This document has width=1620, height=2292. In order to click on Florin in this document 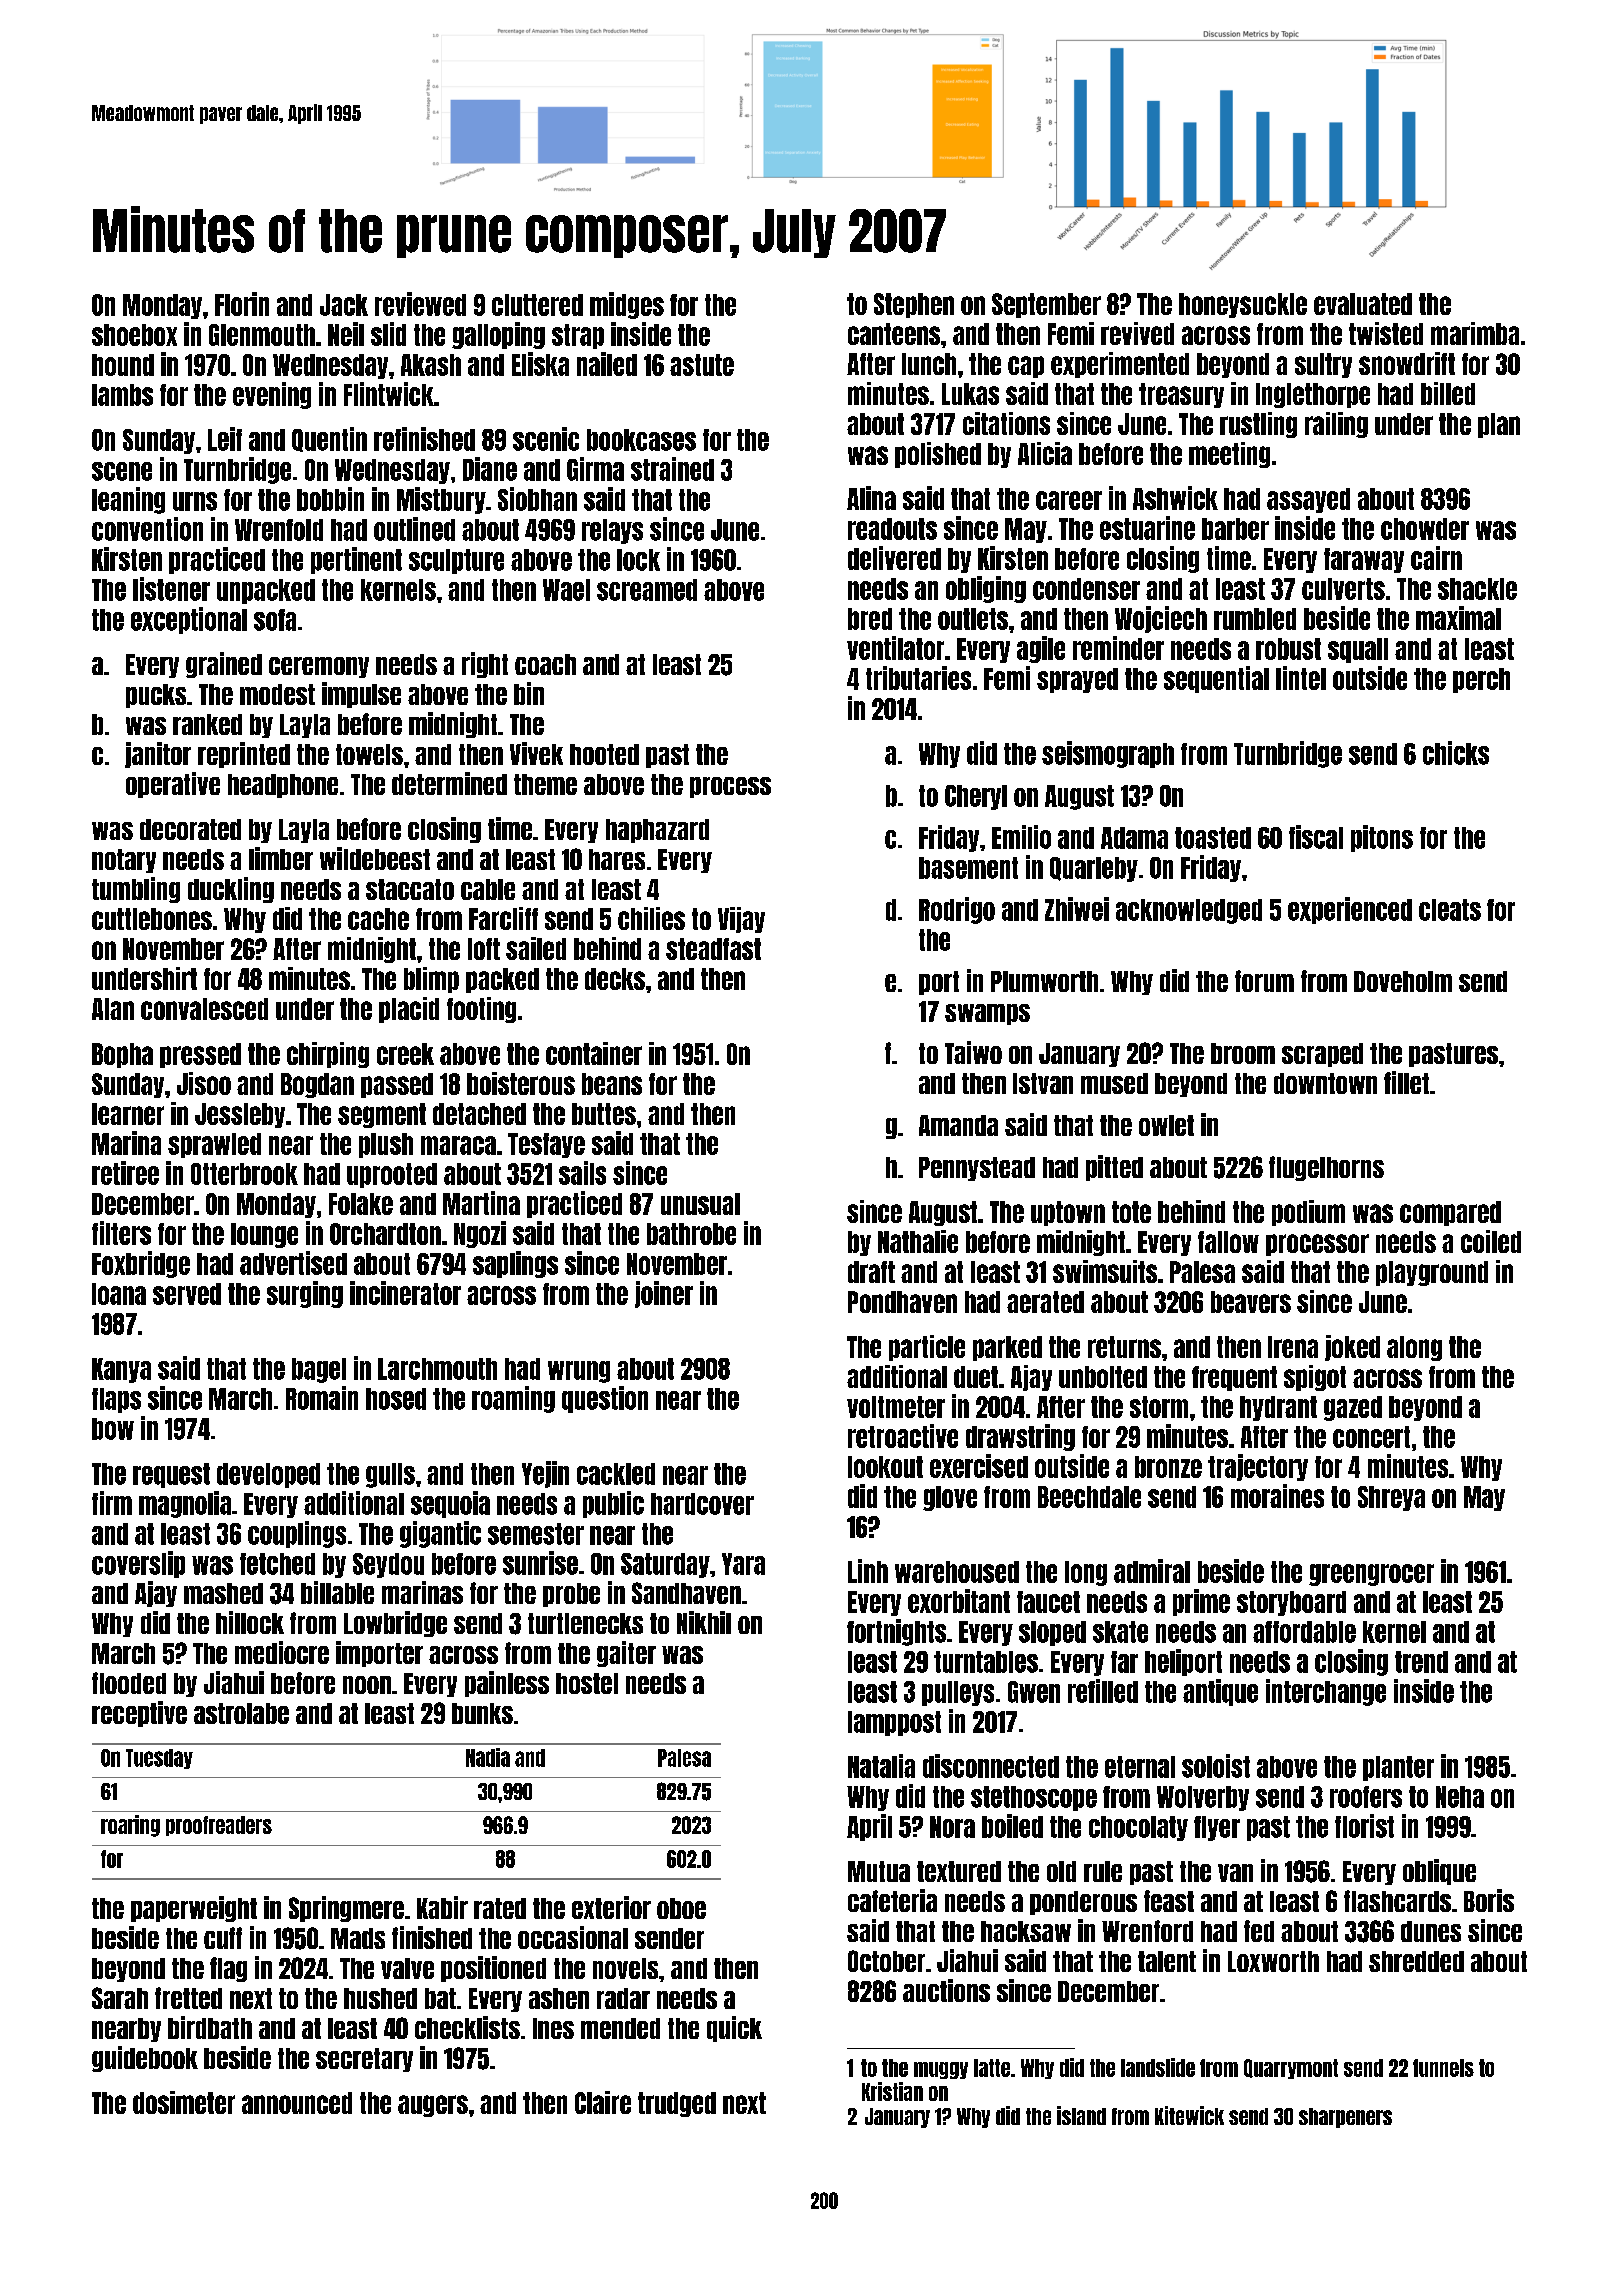, I will do `click(242, 304)`.
